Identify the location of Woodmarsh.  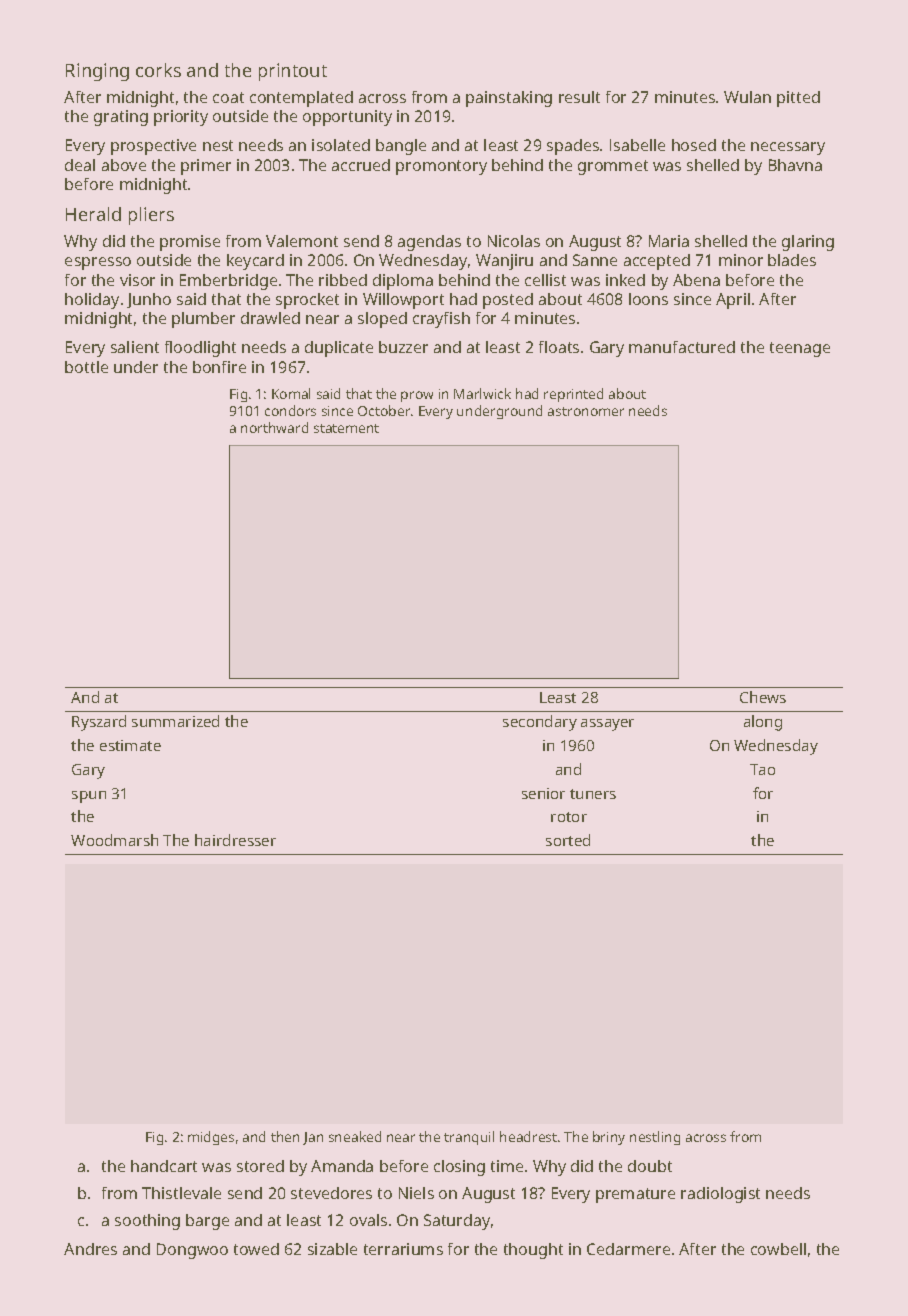
(114, 840).
